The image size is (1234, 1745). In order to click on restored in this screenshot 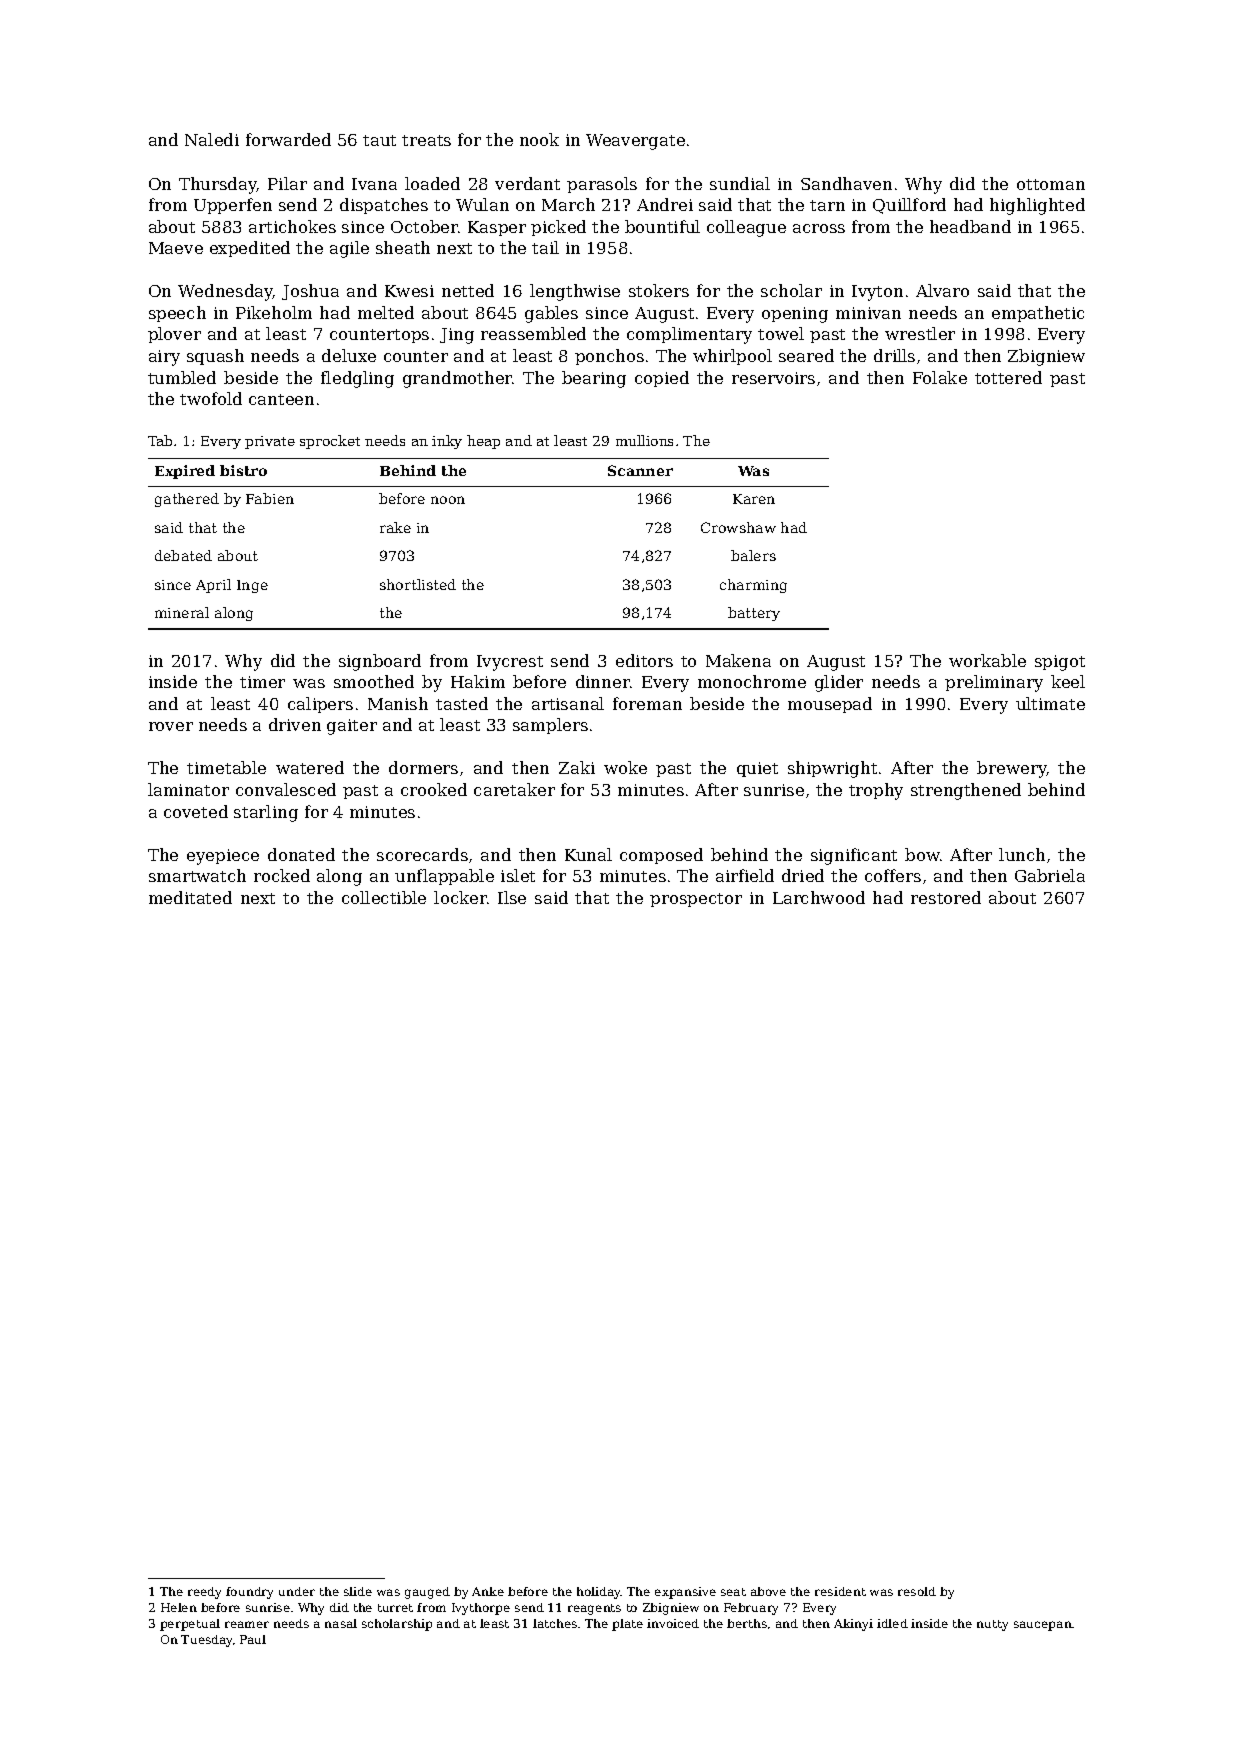, I will do `click(946, 897)`.
